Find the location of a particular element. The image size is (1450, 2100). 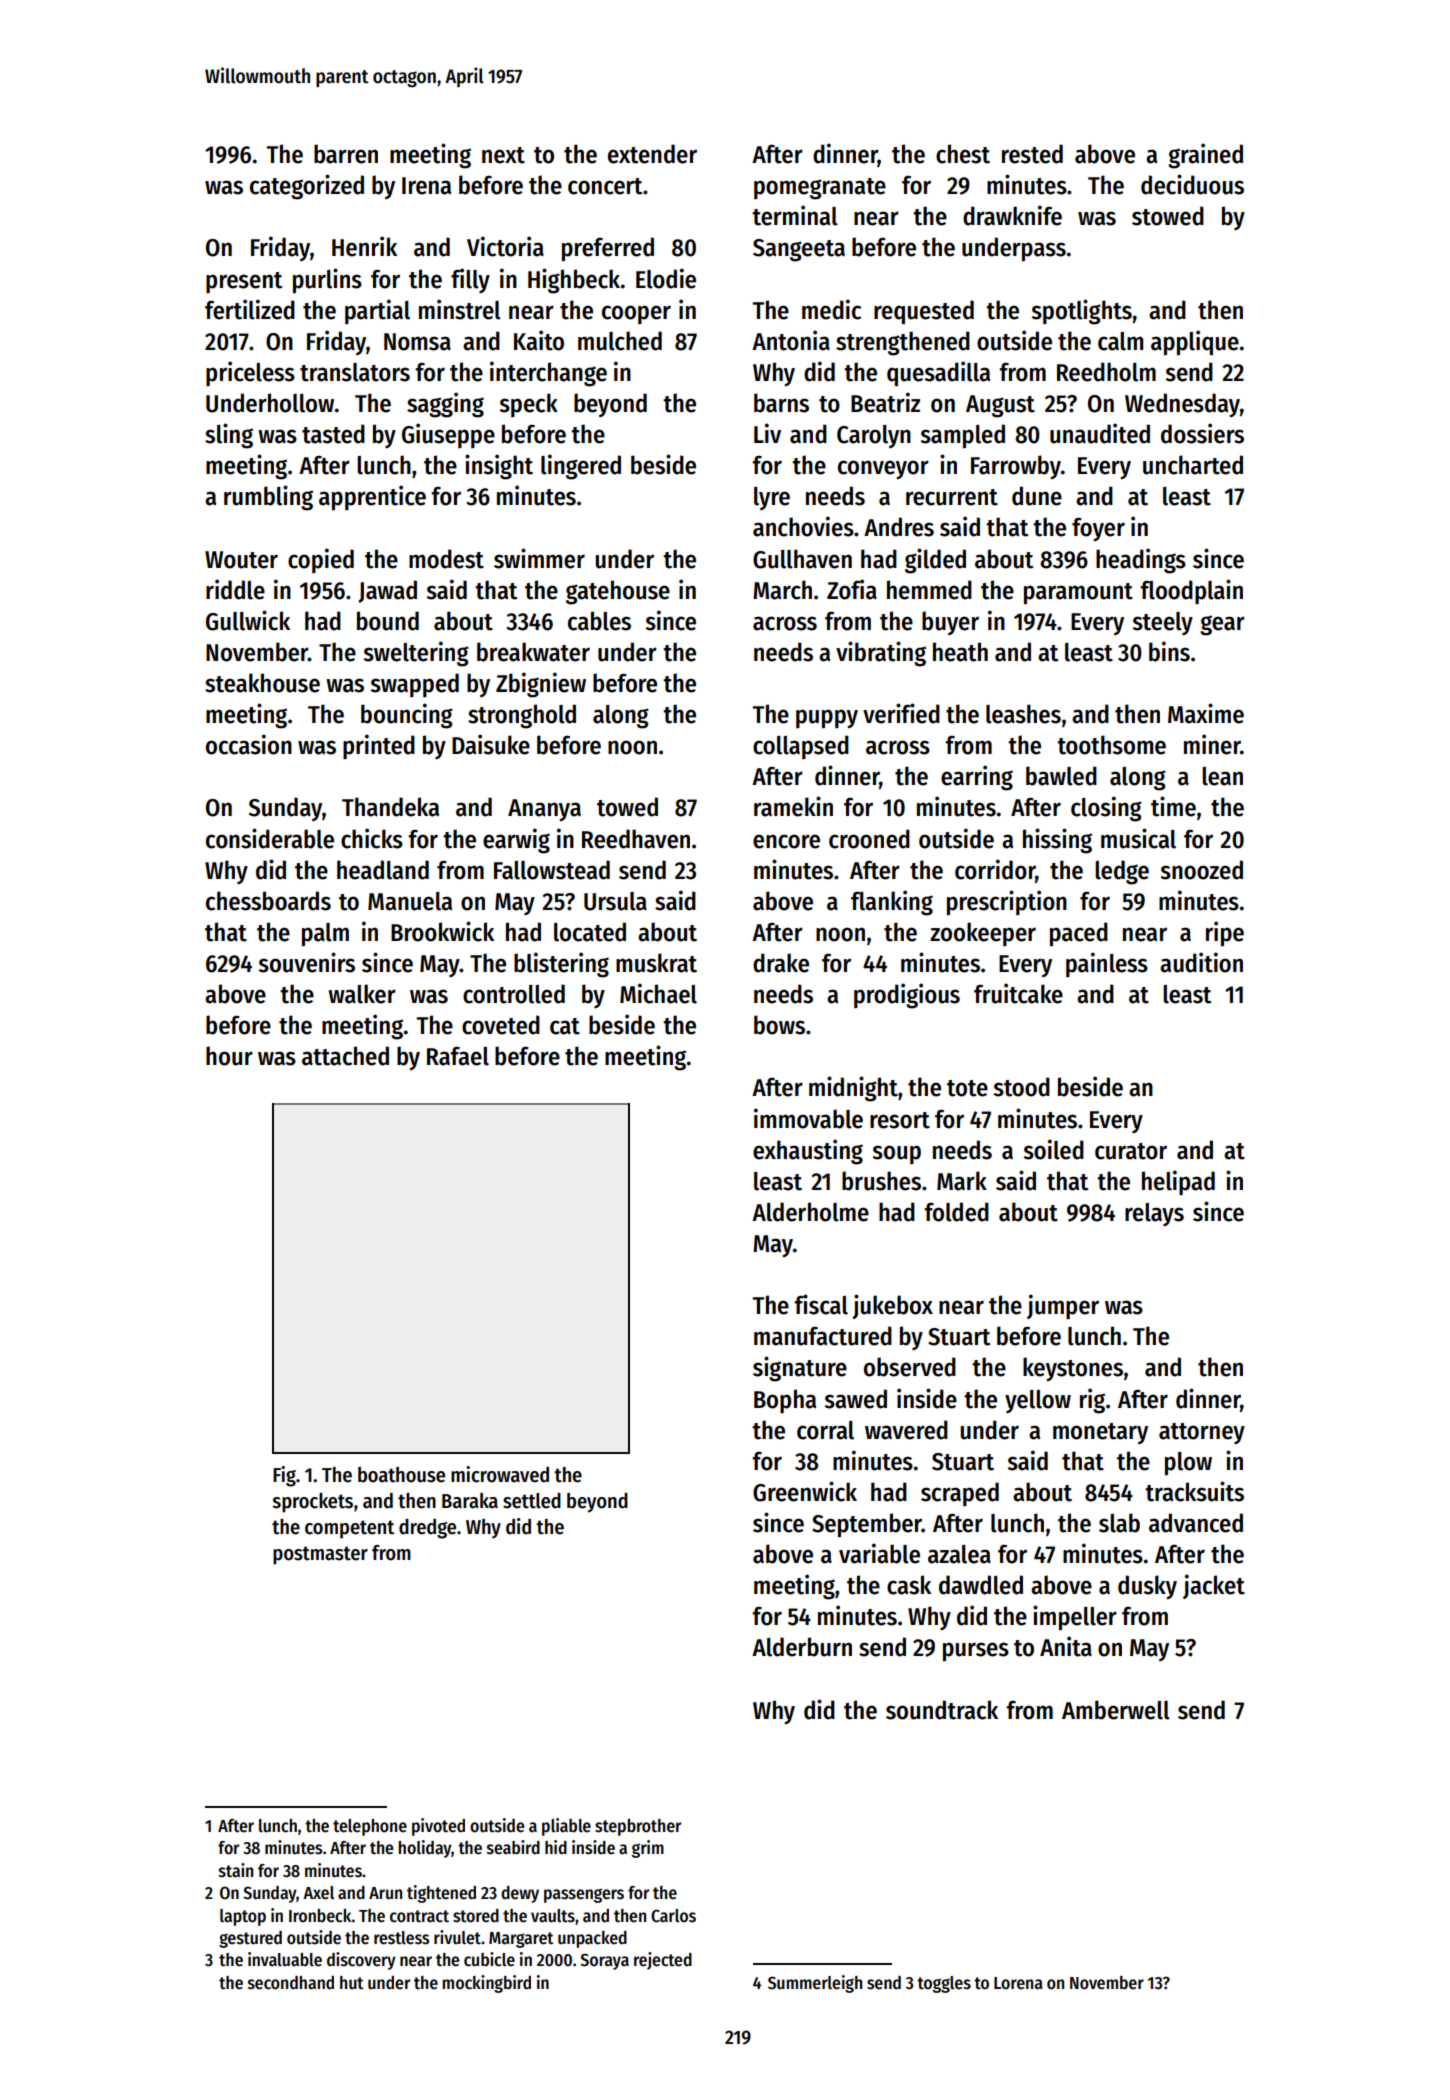

rested is located at coordinates (1032, 154).
